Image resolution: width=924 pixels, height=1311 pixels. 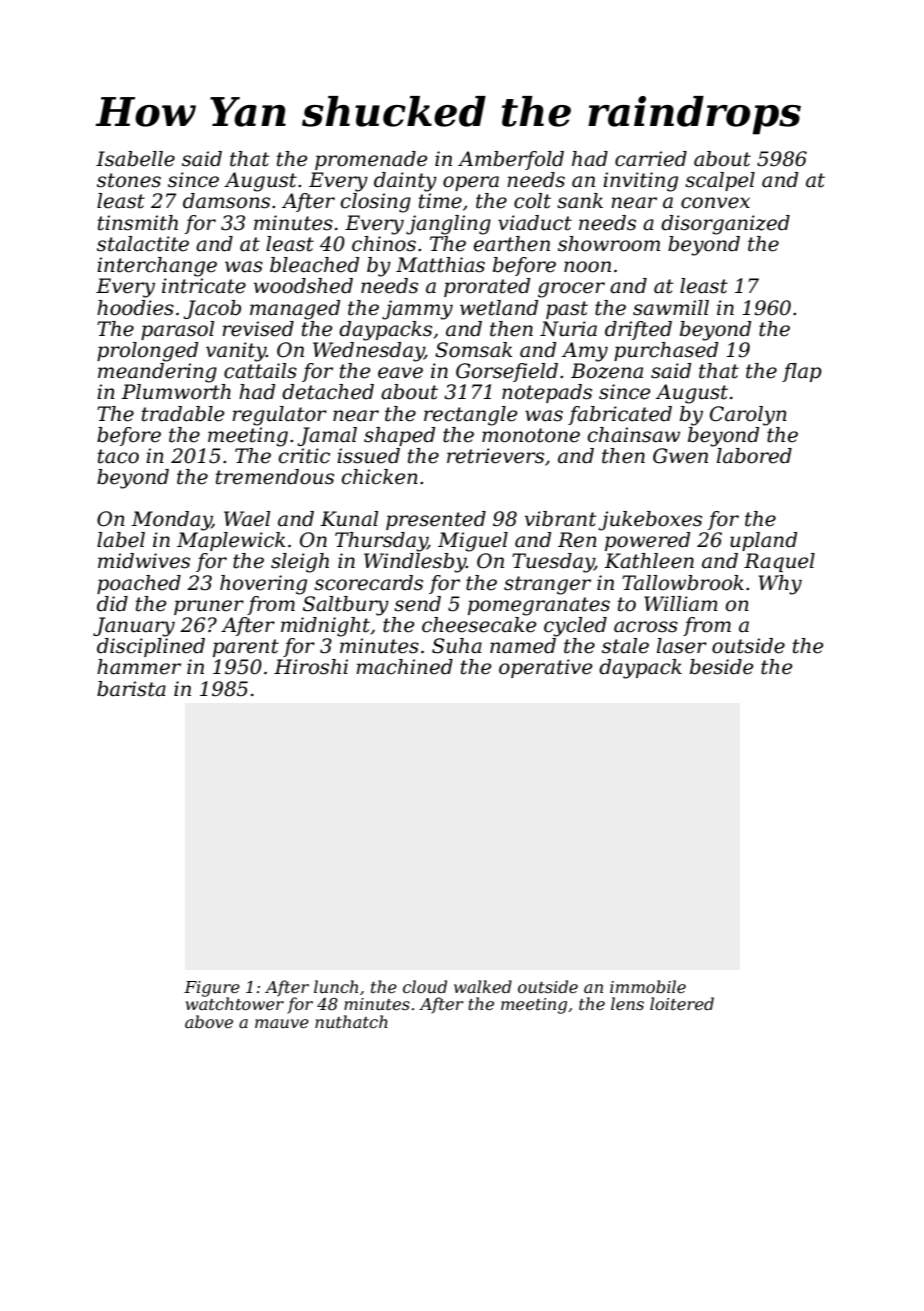 I want to click on vibrant, so click(x=560, y=519).
